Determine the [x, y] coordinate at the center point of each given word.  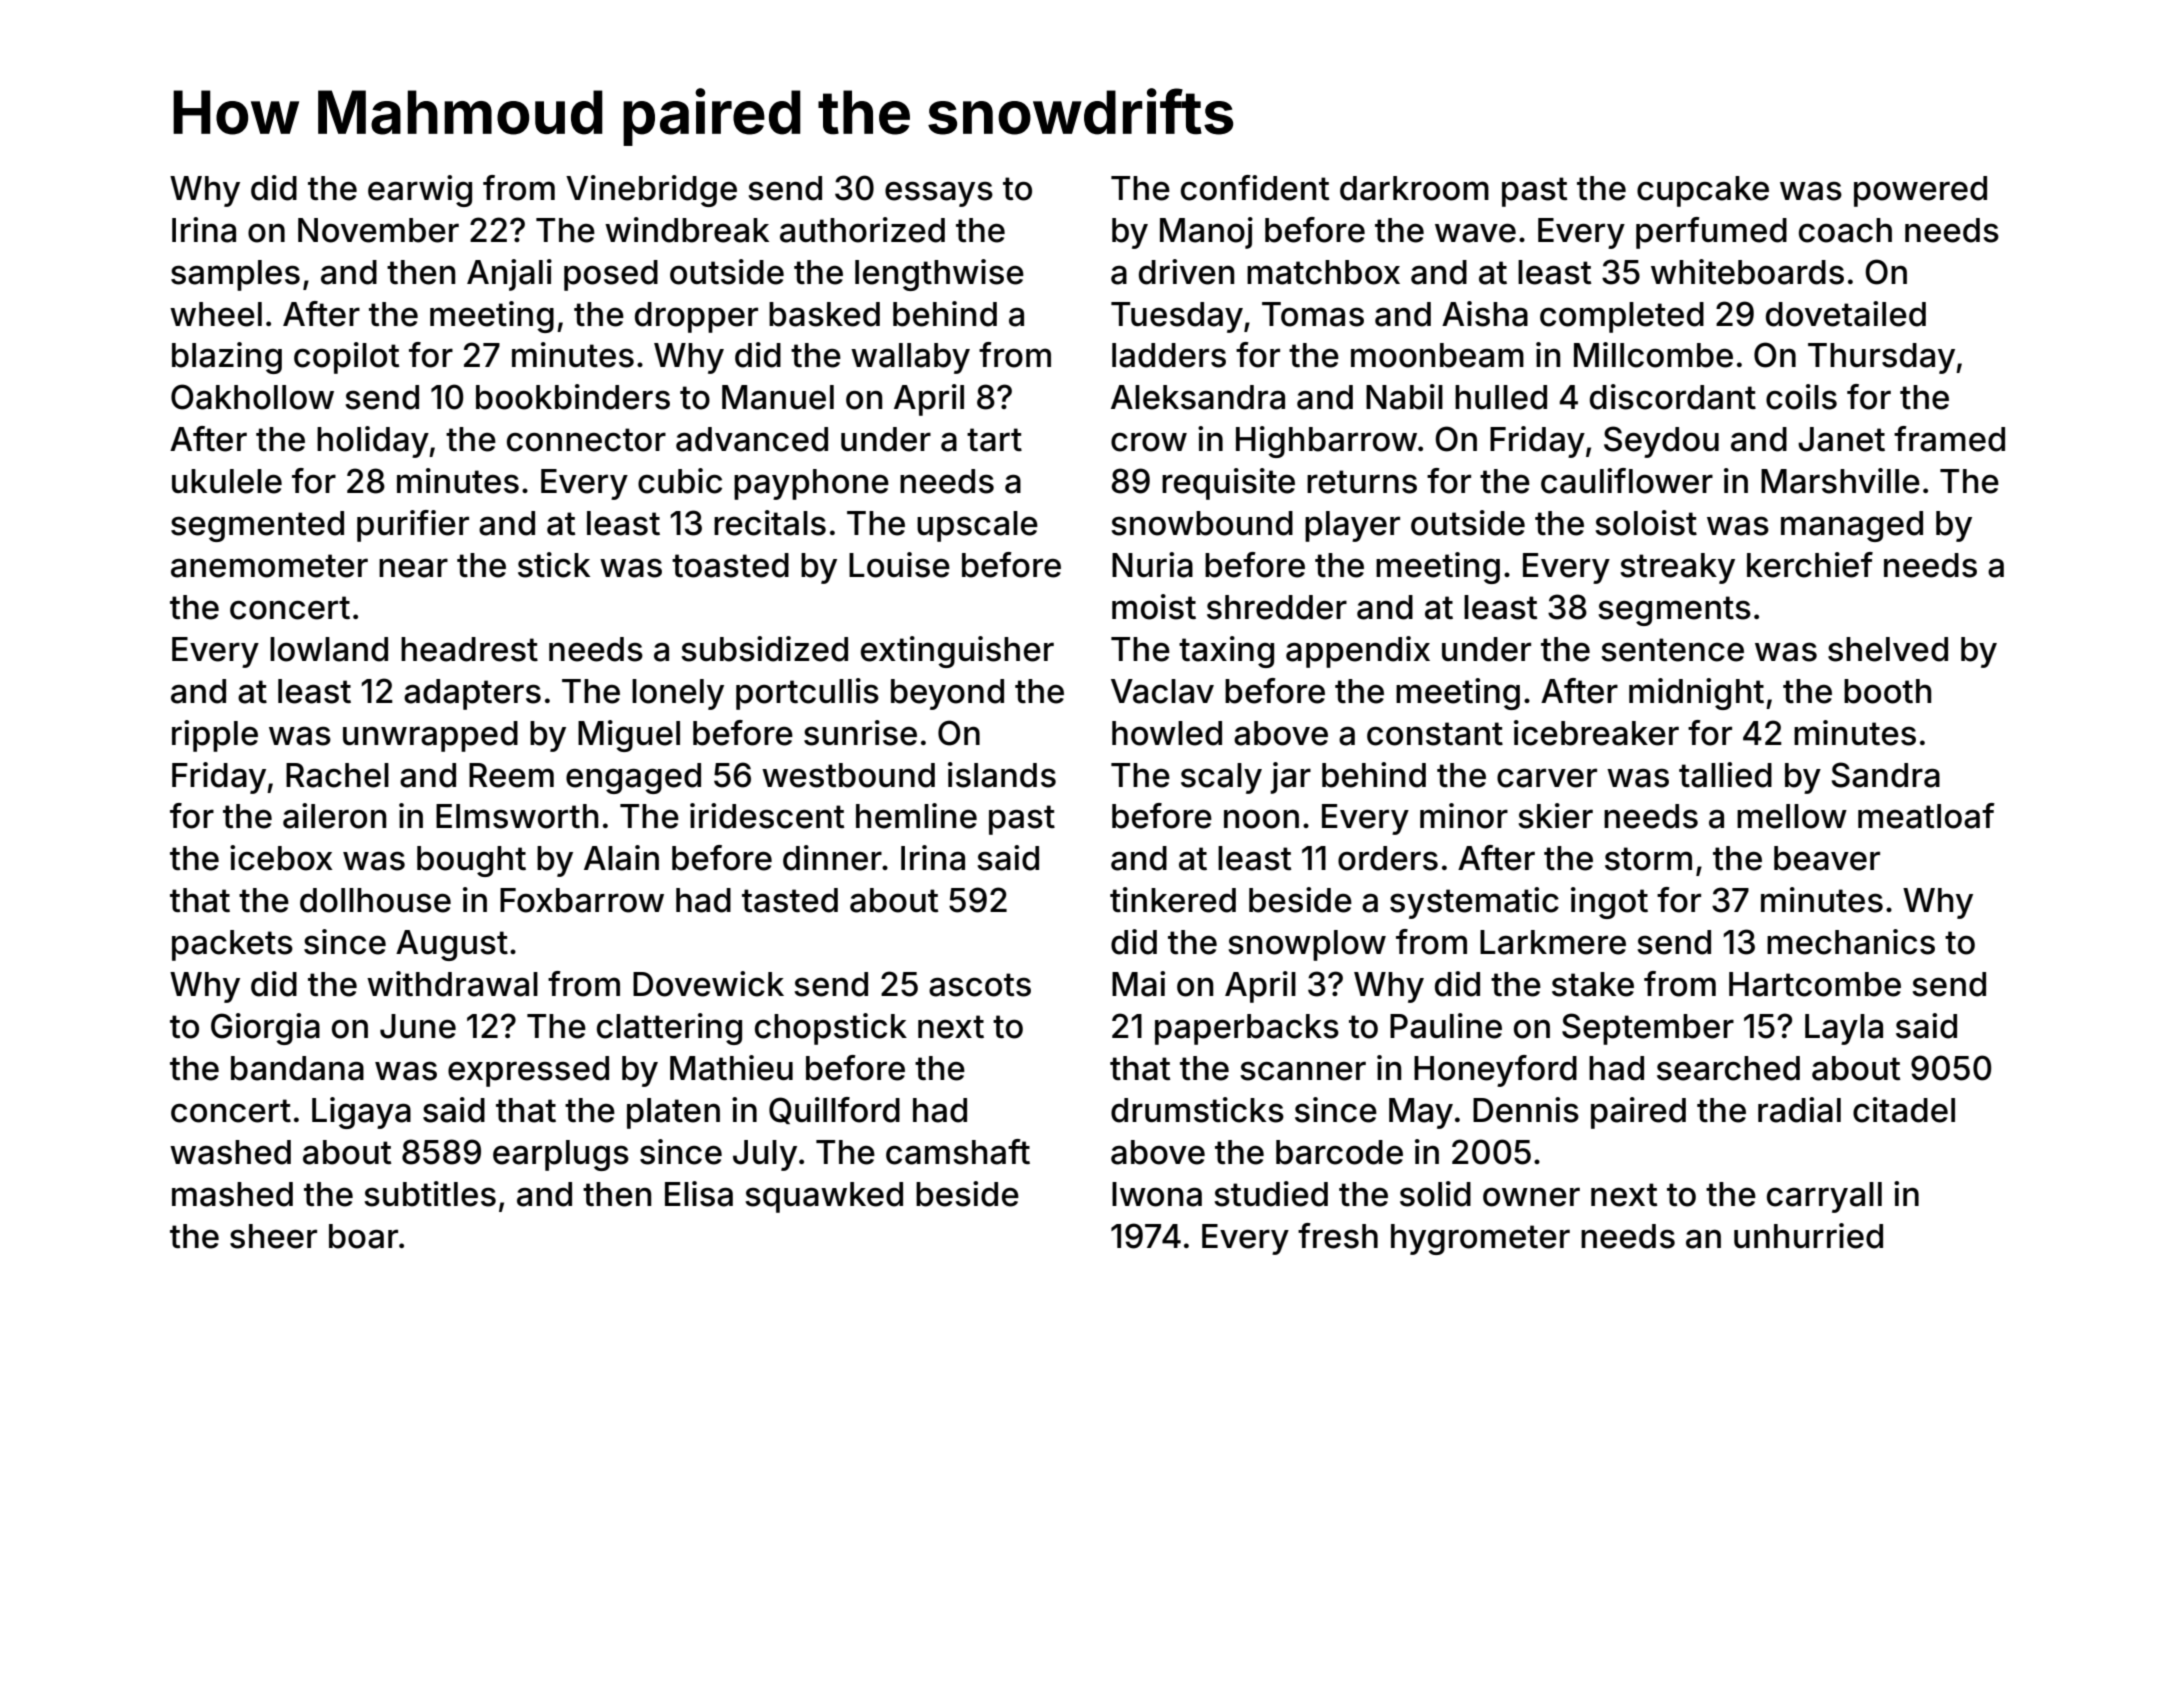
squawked [824, 1197]
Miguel [629, 736]
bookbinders [573, 397]
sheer [273, 1236]
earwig [420, 191]
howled [1167, 733]
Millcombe [1653, 355]
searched [1728, 1068]
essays [939, 194]
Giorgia [265, 1029]
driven [1186, 272]
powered [1920, 191]
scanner [1303, 1071]
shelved [1888, 649]
